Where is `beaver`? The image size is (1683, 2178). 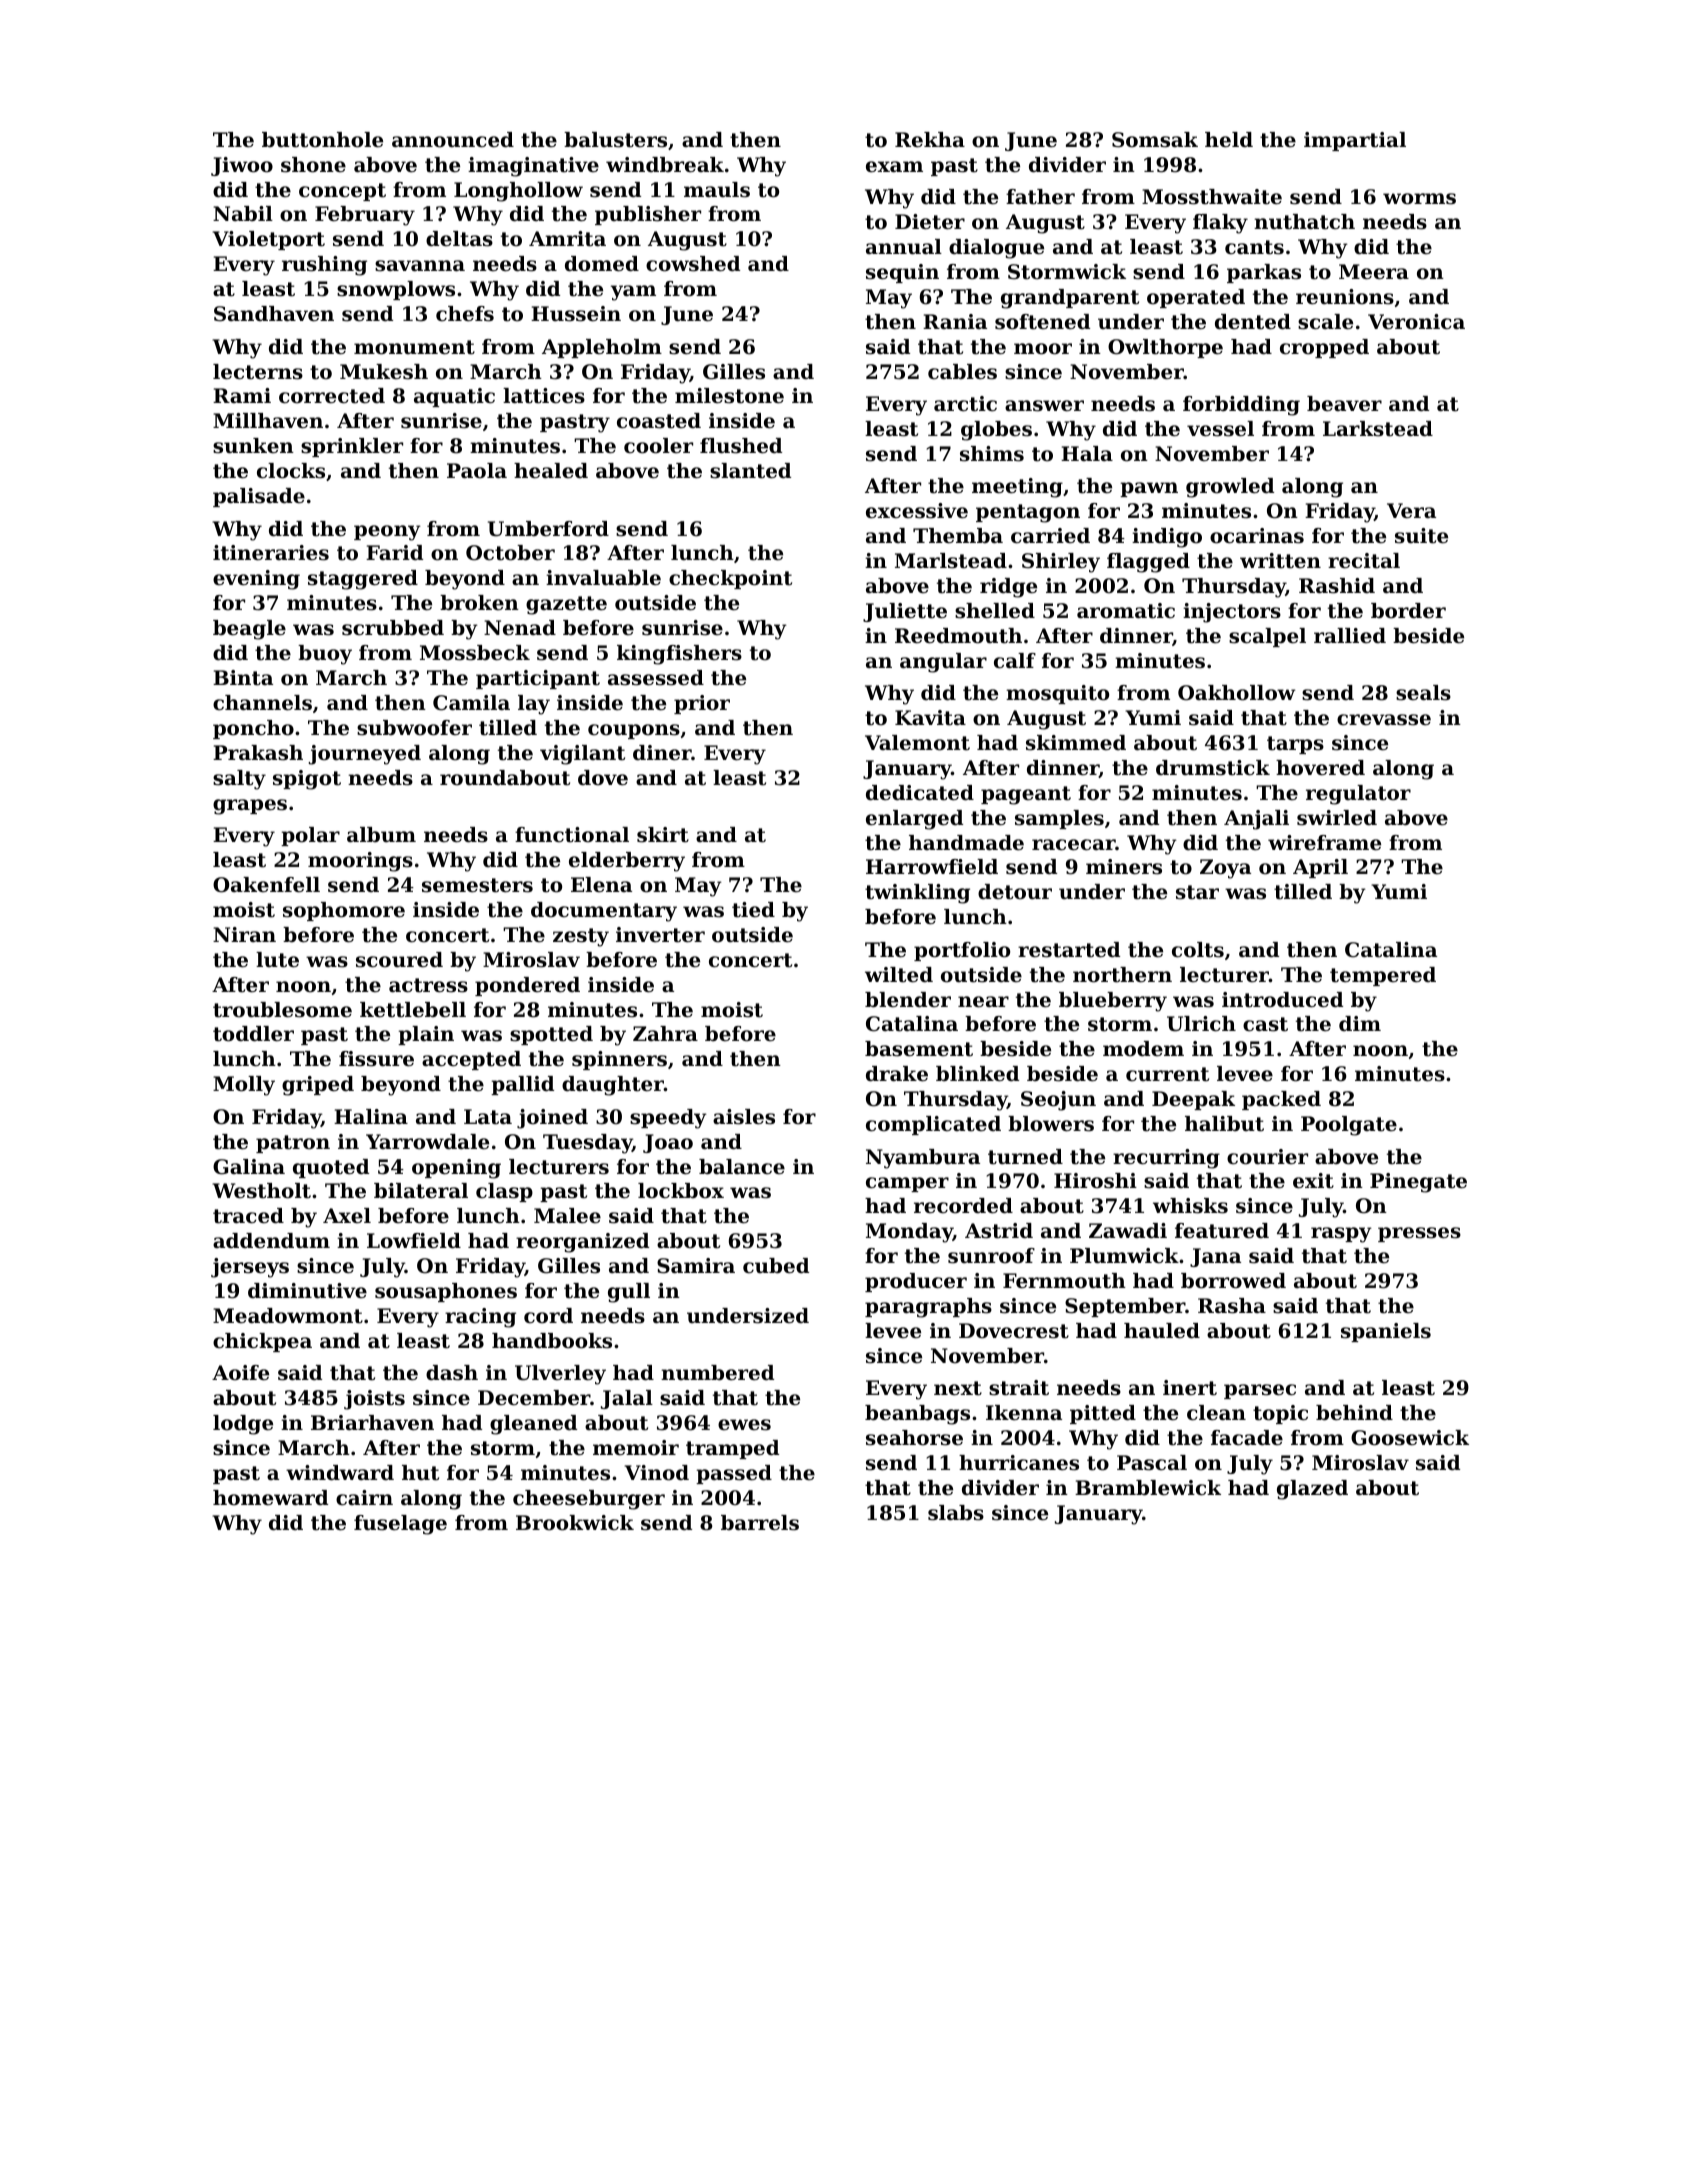 beaver is located at coordinates (1344, 404).
